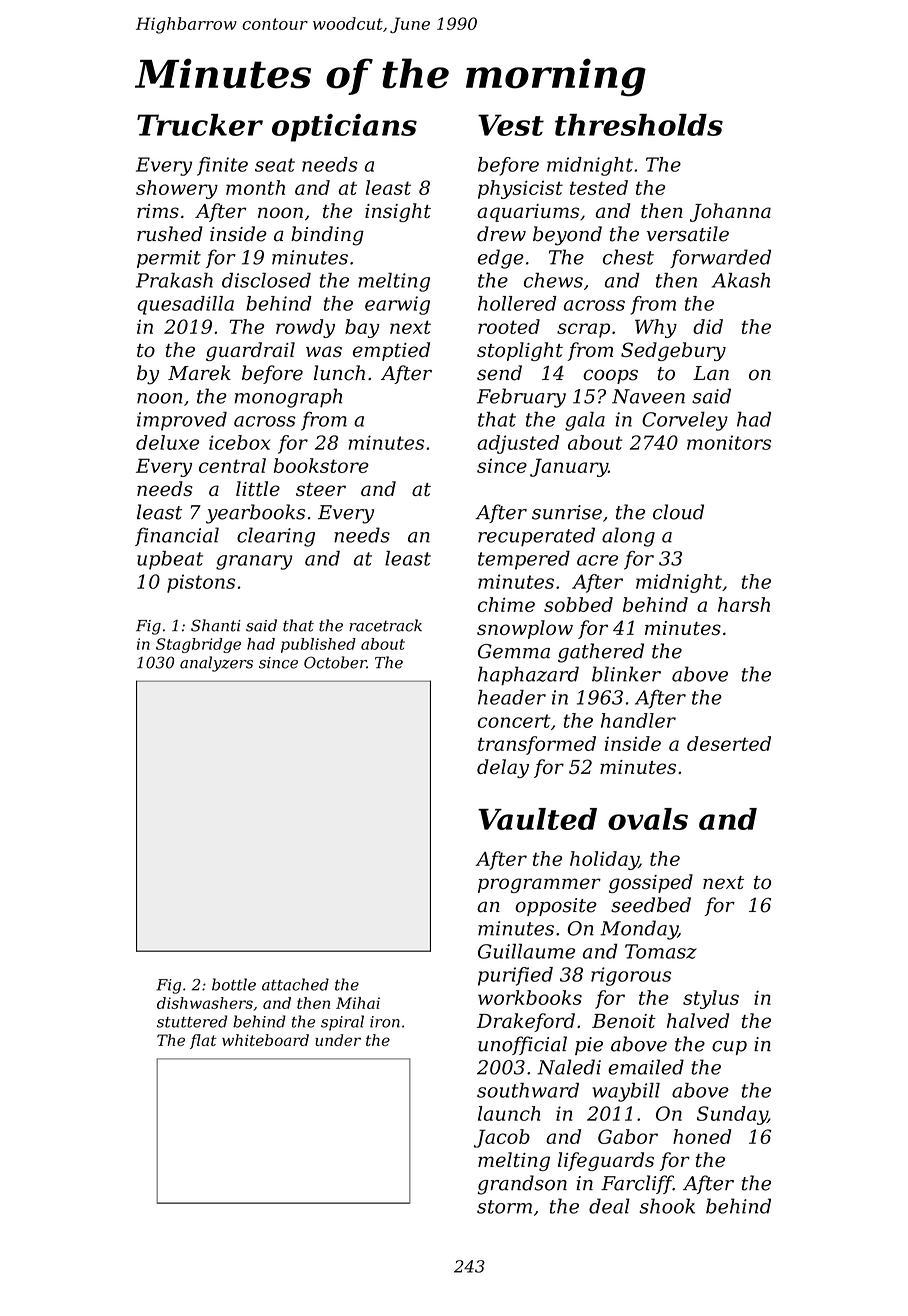 Image resolution: width=908 pixels, height=1316 pixels. I want to click on flat, so click(203, 1041).
